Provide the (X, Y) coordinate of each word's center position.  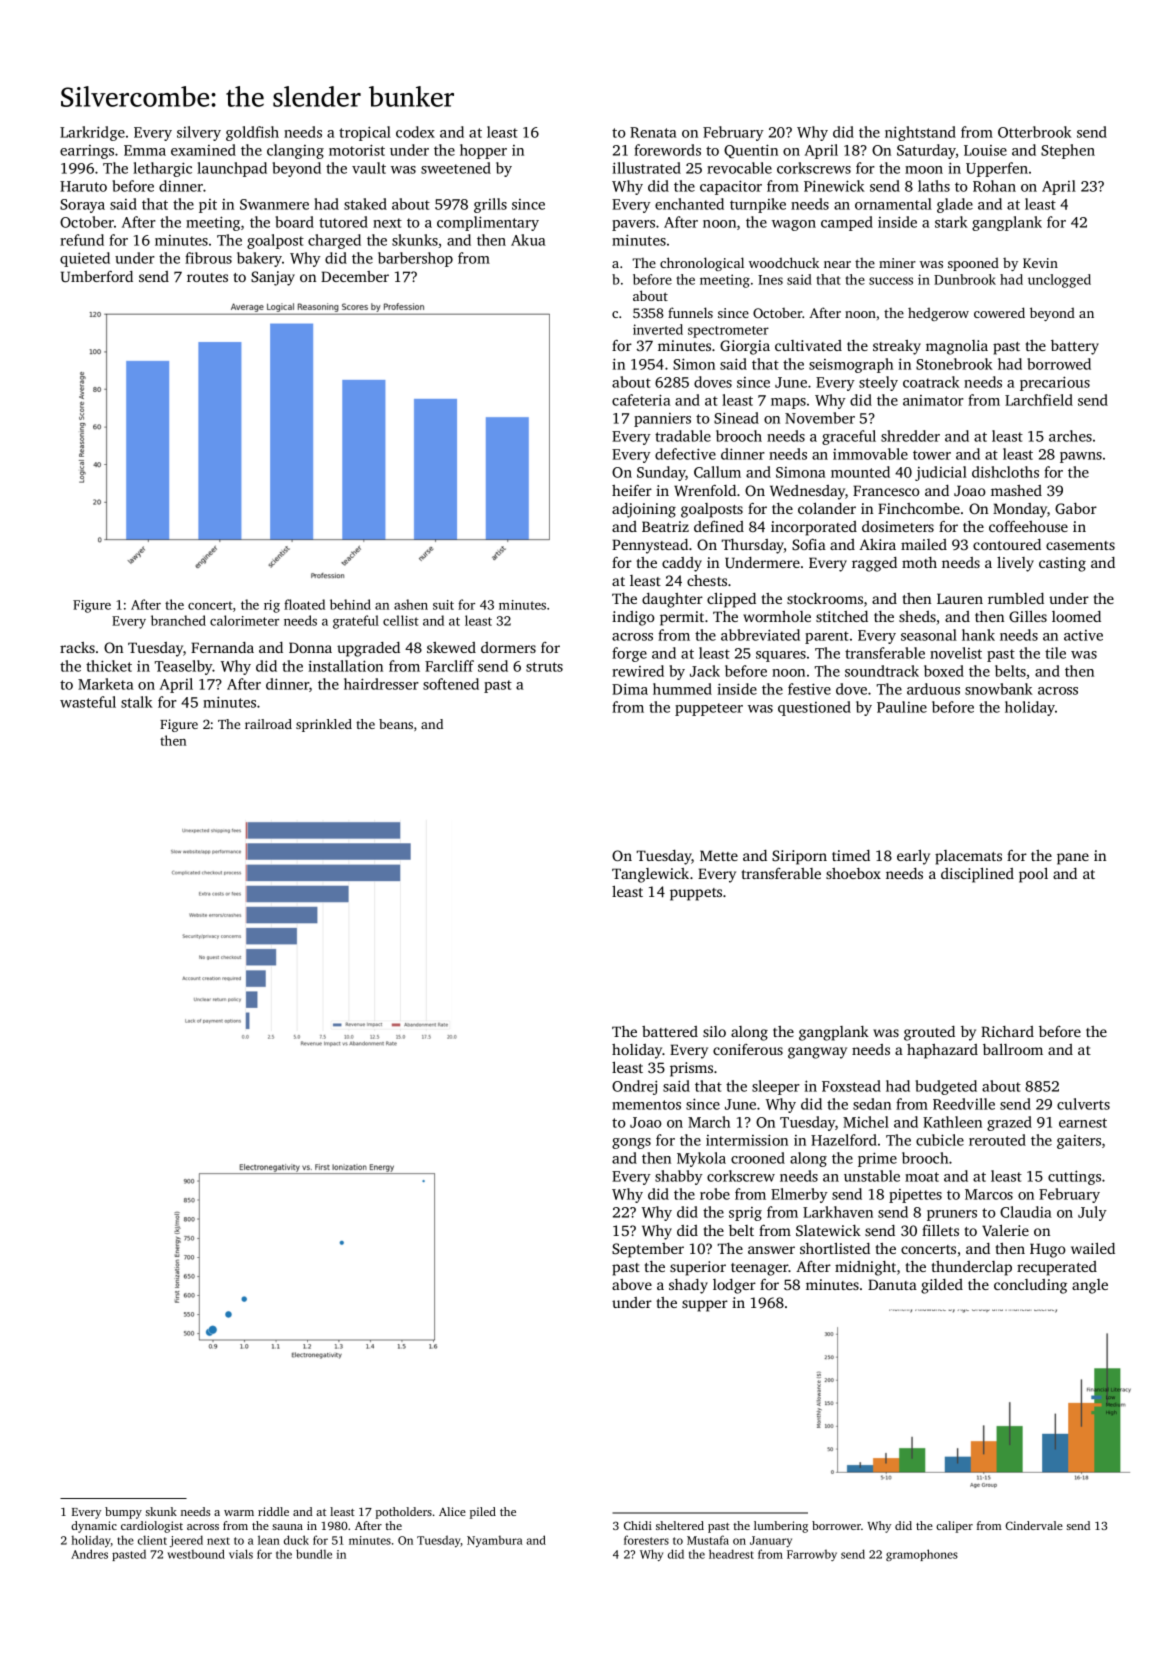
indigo (633, 618)
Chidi (638, 1525)
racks (77, 647)
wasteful (88, 702)
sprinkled (324, 725)
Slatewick (828, 1230)
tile (1055, 653)
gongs (631, 1143)
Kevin (1040, 263)
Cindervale (1034, 1525)
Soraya (82, 206)
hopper (483, 151)
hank (978, 635)
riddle (273, 1511)
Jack (705, 671)
